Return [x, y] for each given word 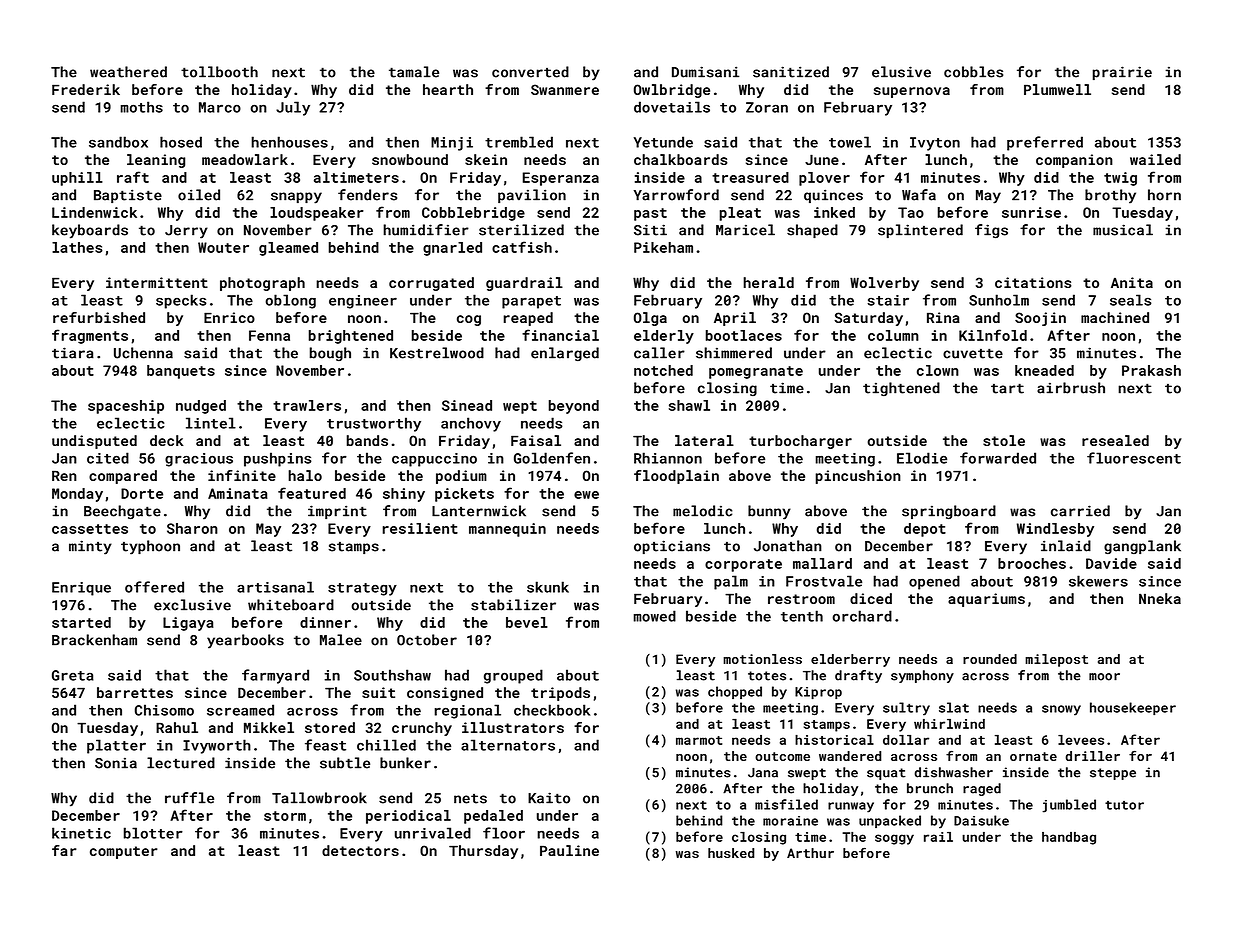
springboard [949, 512]
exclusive [192, 605]
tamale [414, 72]
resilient [420, 528]
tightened [901, 389]
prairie [1122, 73]
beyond [574, 407]
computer [124, 852]
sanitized [791, 72]
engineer [363, 302]
